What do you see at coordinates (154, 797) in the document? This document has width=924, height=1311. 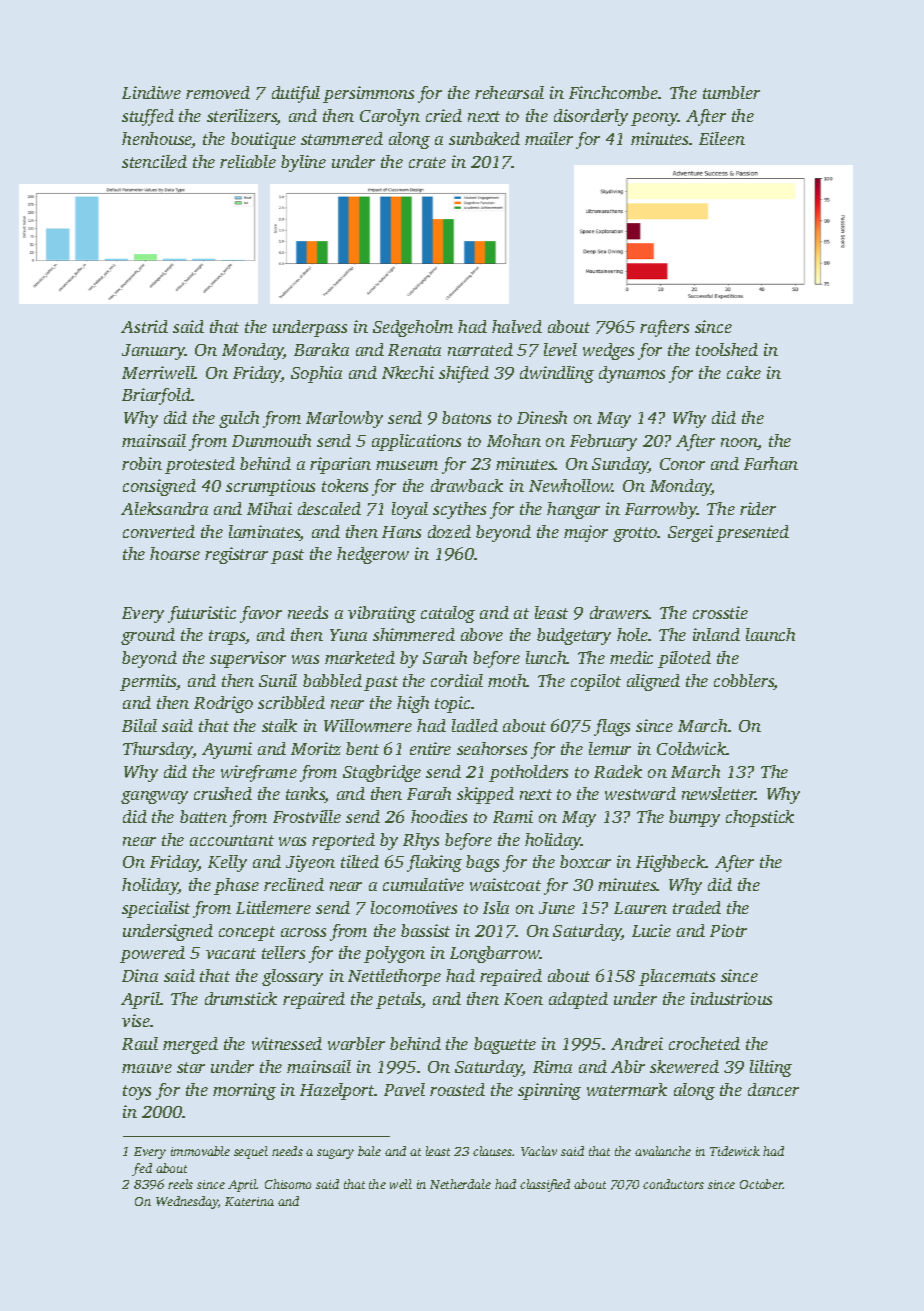 I see `gangway` at bounding box center [154, 797].
